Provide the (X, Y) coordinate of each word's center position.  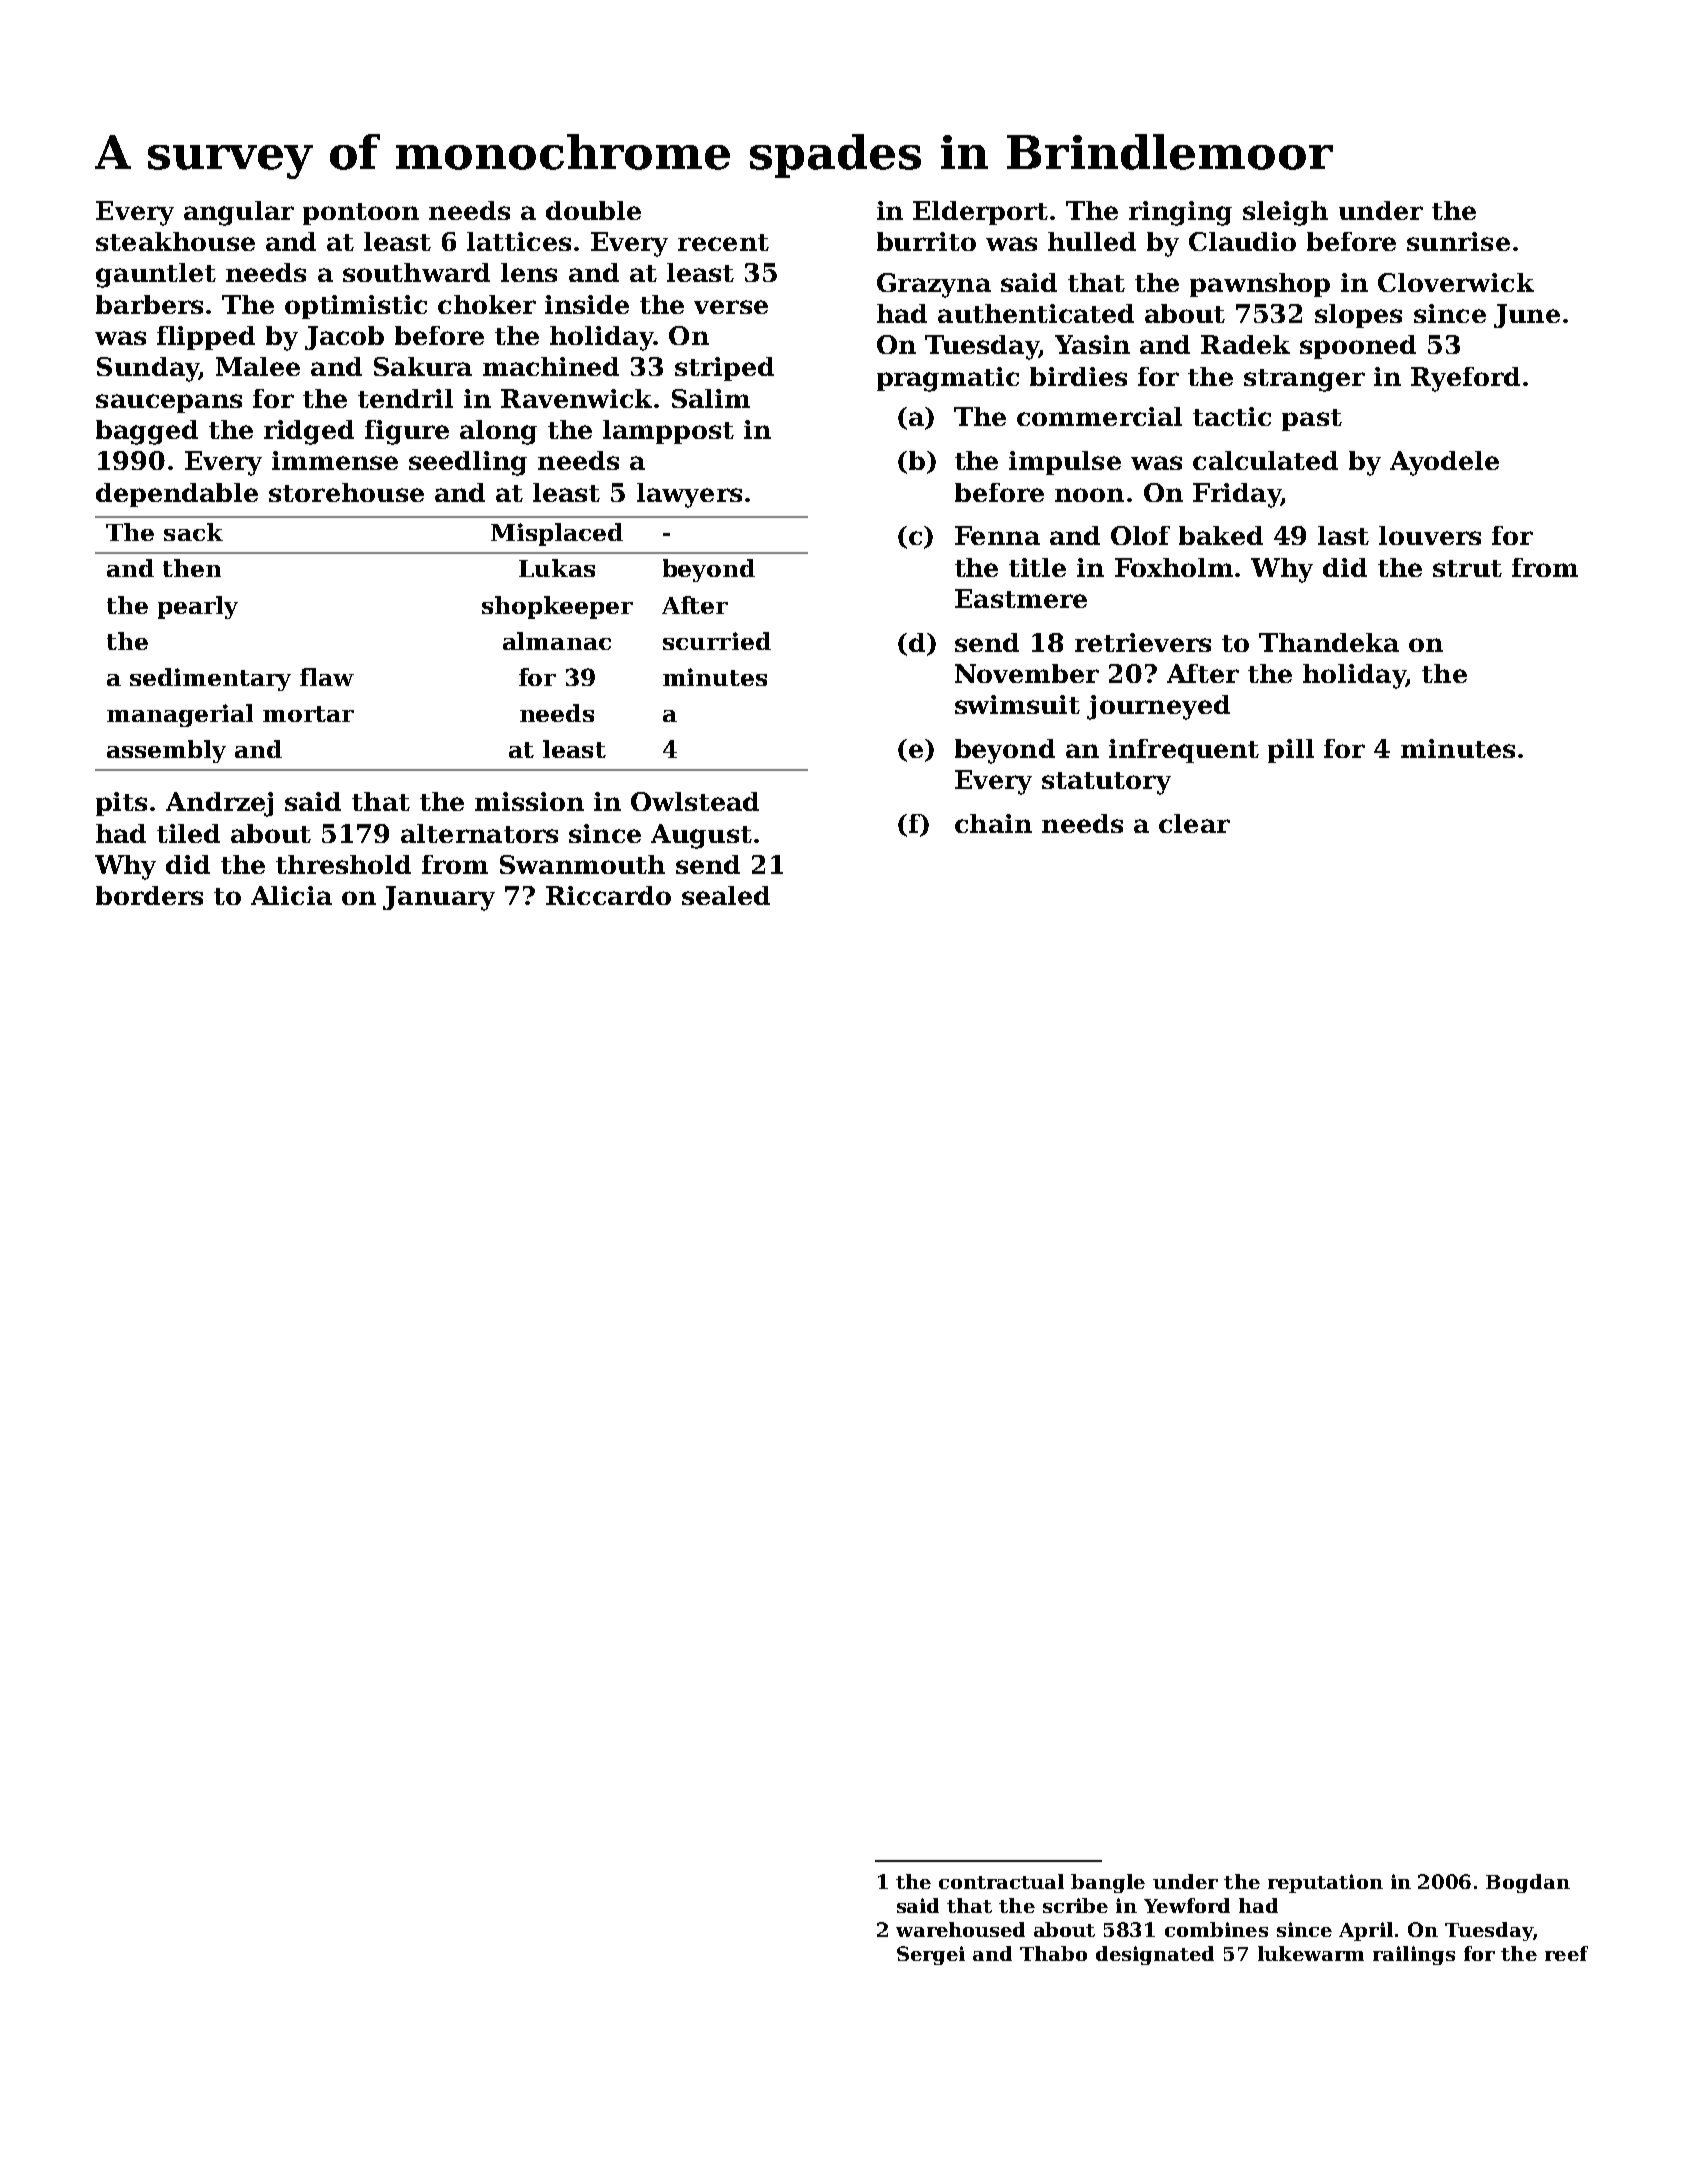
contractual (1001, 1881)
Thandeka (1329, 642)
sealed (726, 895)
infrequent (1184, 751)
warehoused (960, 1929)
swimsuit (1017, 704)
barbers (149, 304)
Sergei (931, 1955)
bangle (1108, 1883)
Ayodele (1444, 463)
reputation (1325, 1883)
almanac (557, 641)
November (1027, 673)
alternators (479, 833)
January (439, 898)
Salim (711, 398)
